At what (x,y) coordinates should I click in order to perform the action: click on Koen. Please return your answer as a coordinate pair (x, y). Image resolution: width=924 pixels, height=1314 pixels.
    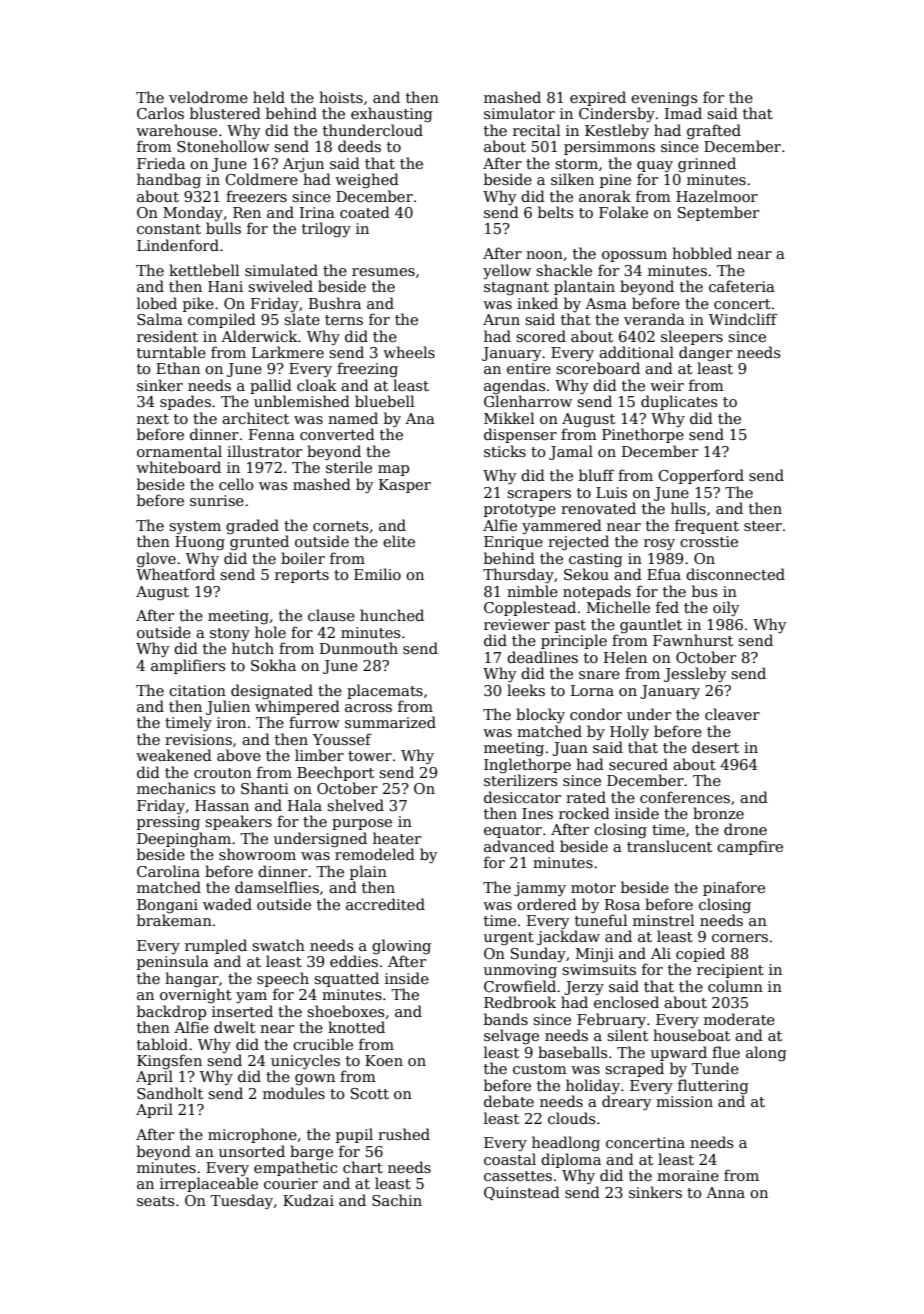
    Looking at the image, I should click on (384, 1060).
